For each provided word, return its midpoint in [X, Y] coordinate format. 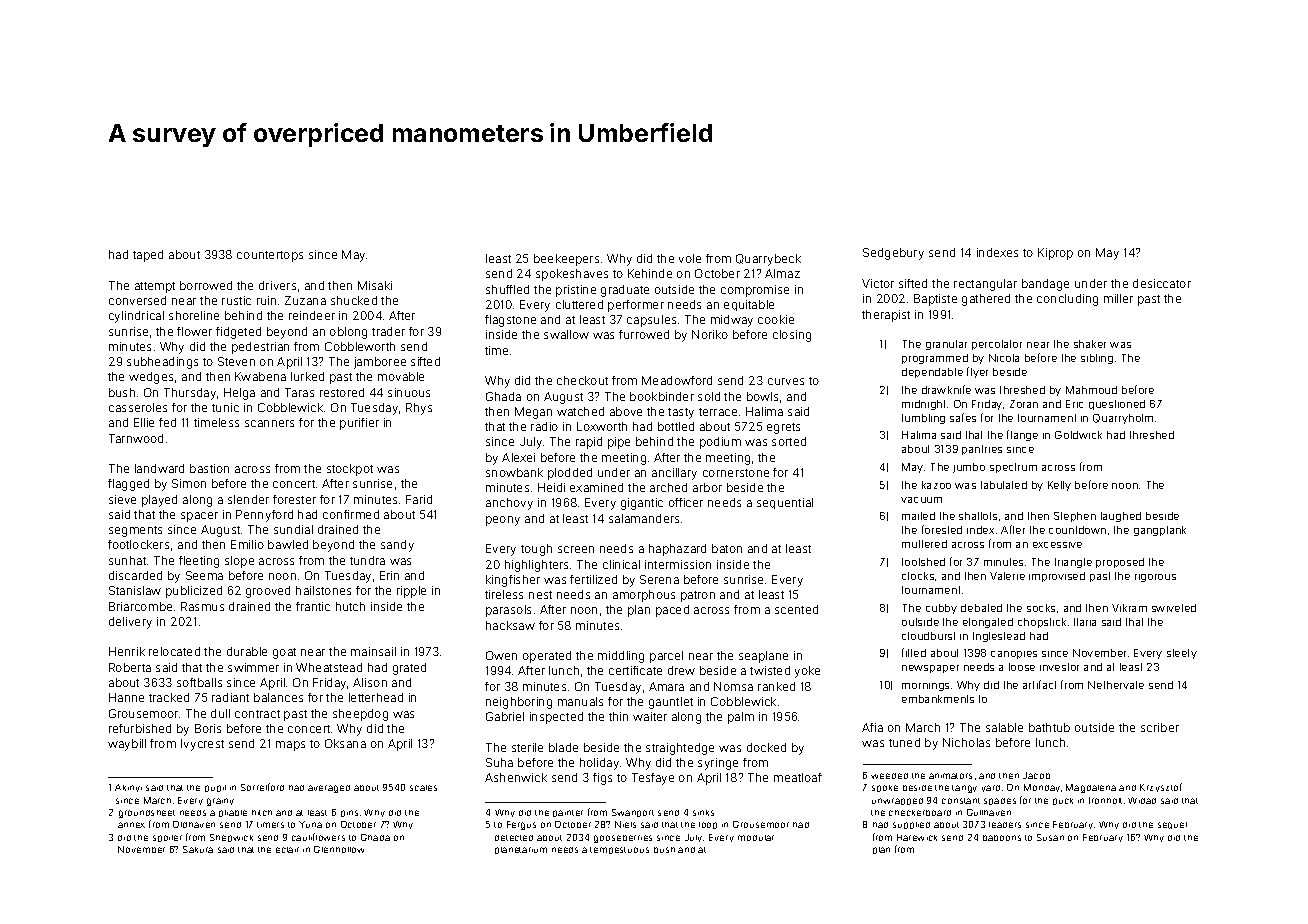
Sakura [198, 849]
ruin [266, 300]
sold [709, 396]
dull [220, 713]
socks [1041, 608]
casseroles [138, 407]
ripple [411, 592]
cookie [776, 319]
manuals [580, 701]
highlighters [536, 566]
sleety [1182, 654]
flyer [977, 372]
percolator [997, 345]
